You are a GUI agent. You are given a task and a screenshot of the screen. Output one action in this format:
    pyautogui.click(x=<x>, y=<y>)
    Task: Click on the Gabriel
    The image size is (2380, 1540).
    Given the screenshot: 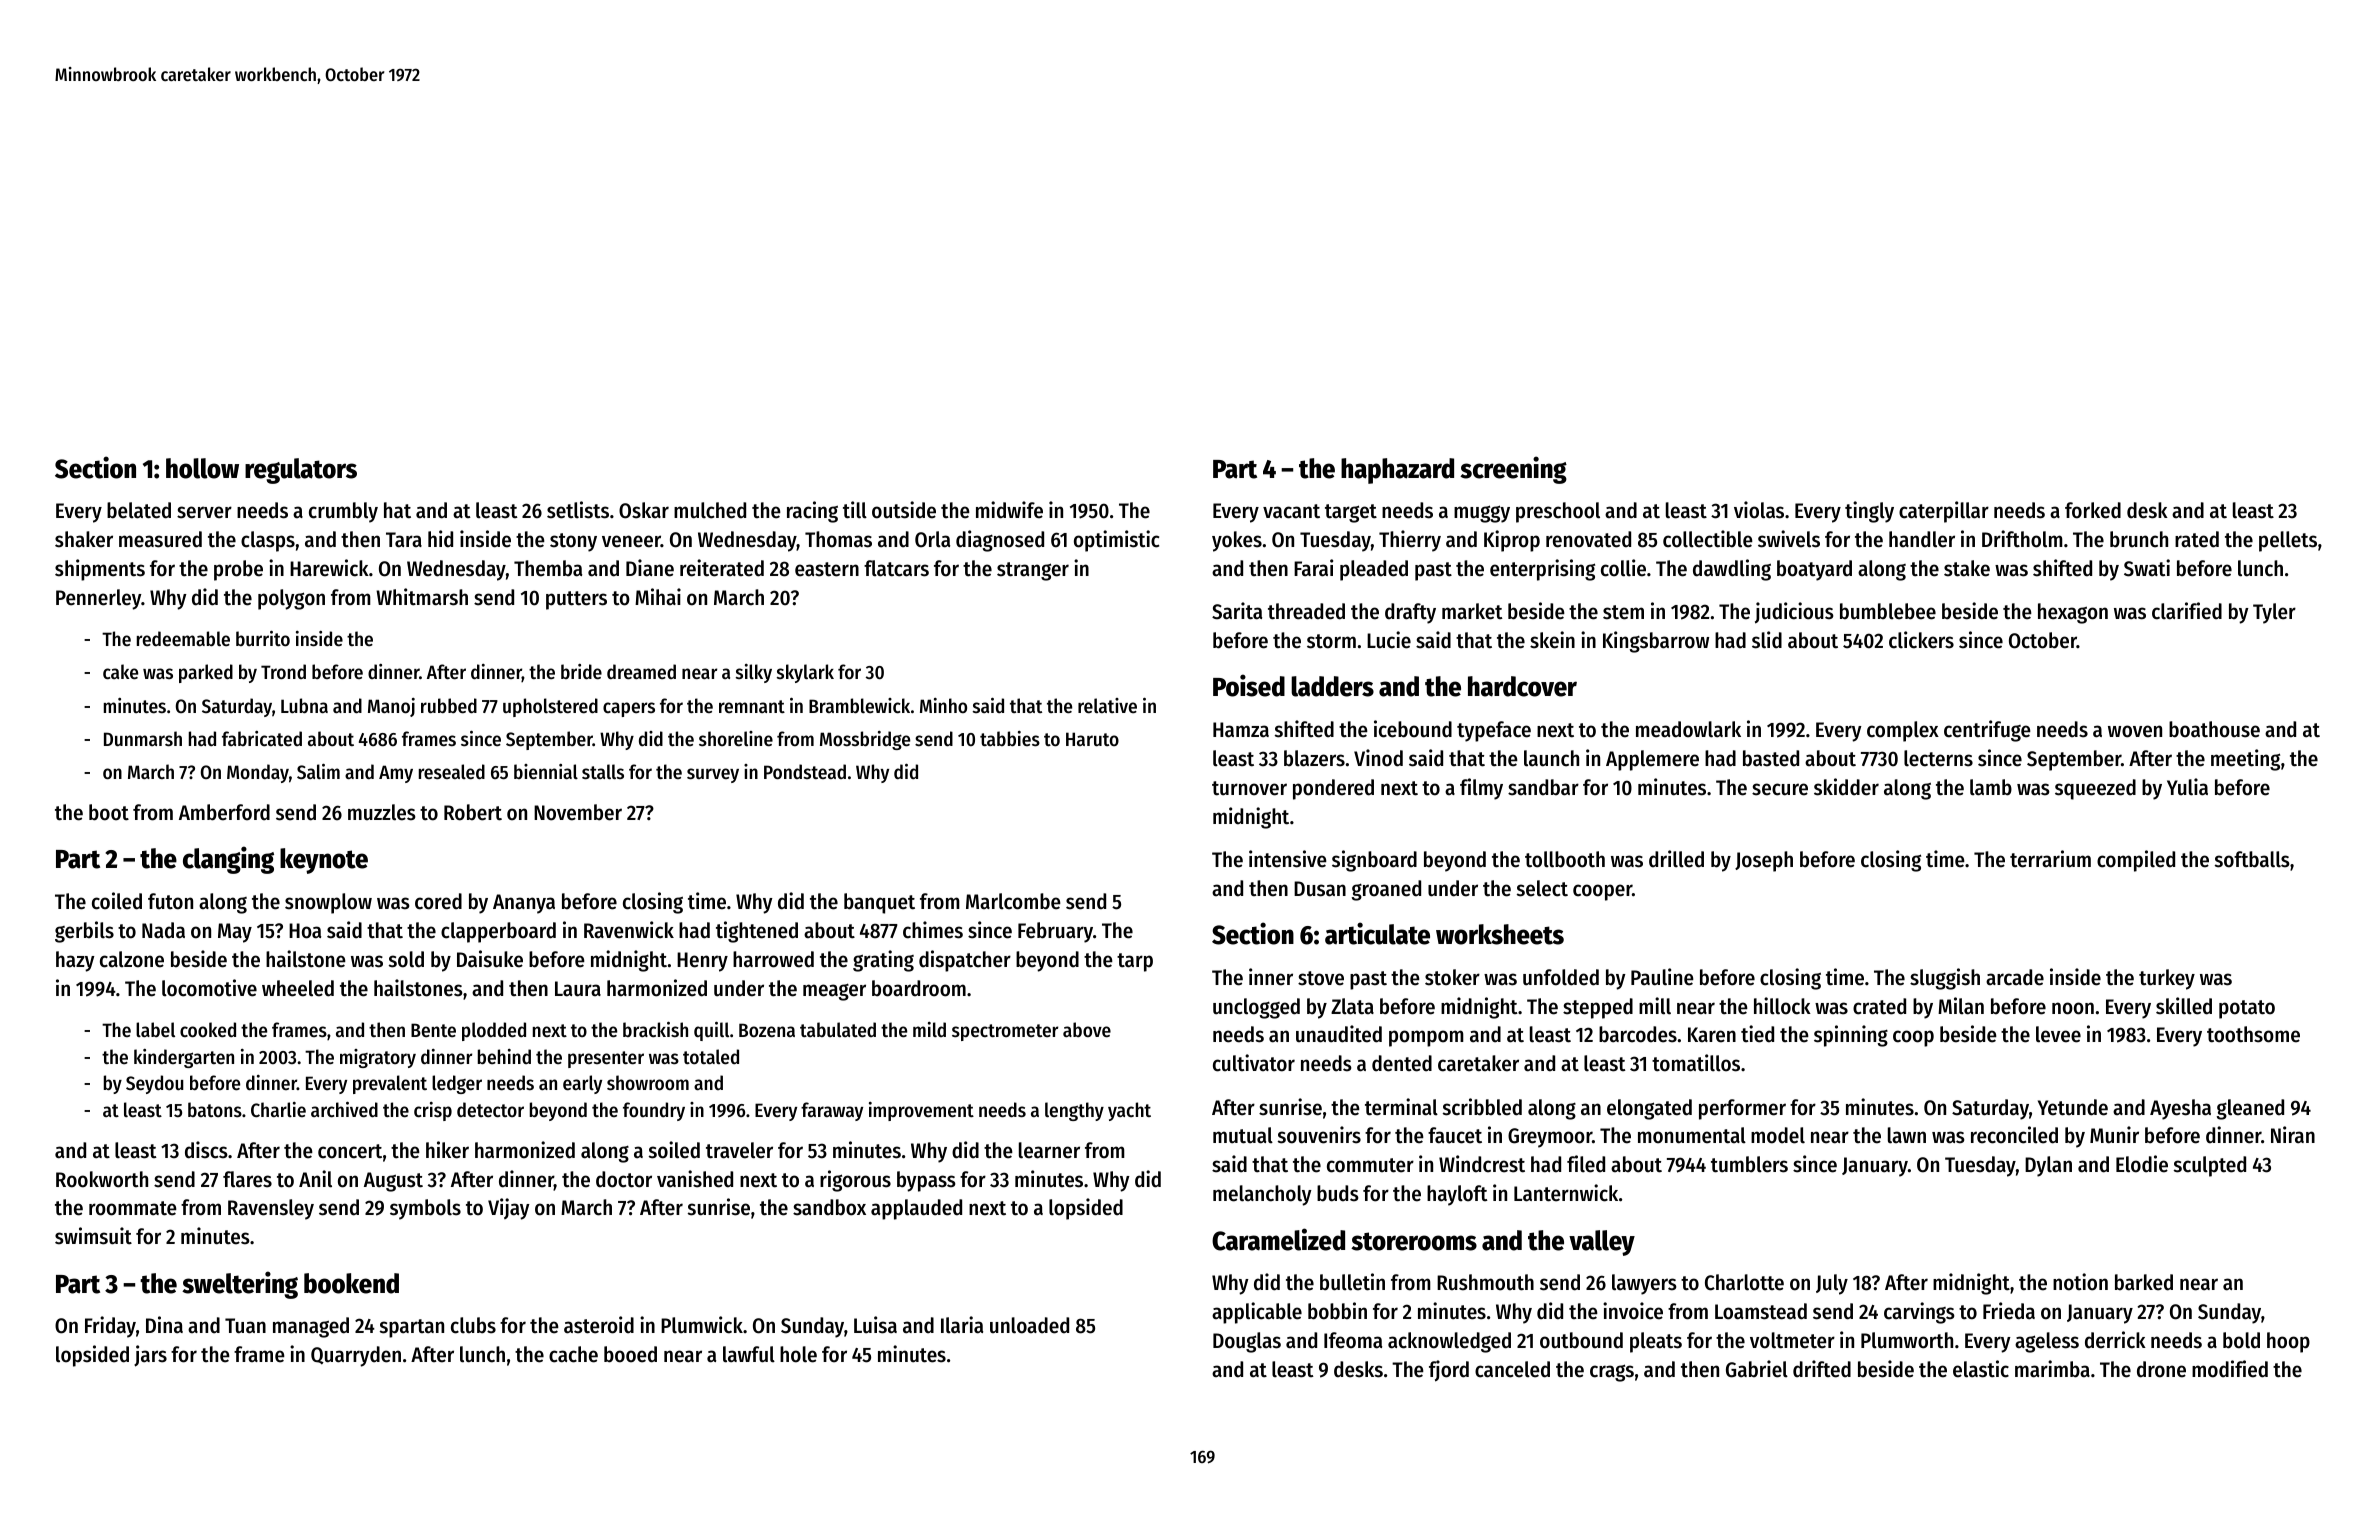 What is the action you would take?
    pyautogui.click(x=1757, y=1369)
